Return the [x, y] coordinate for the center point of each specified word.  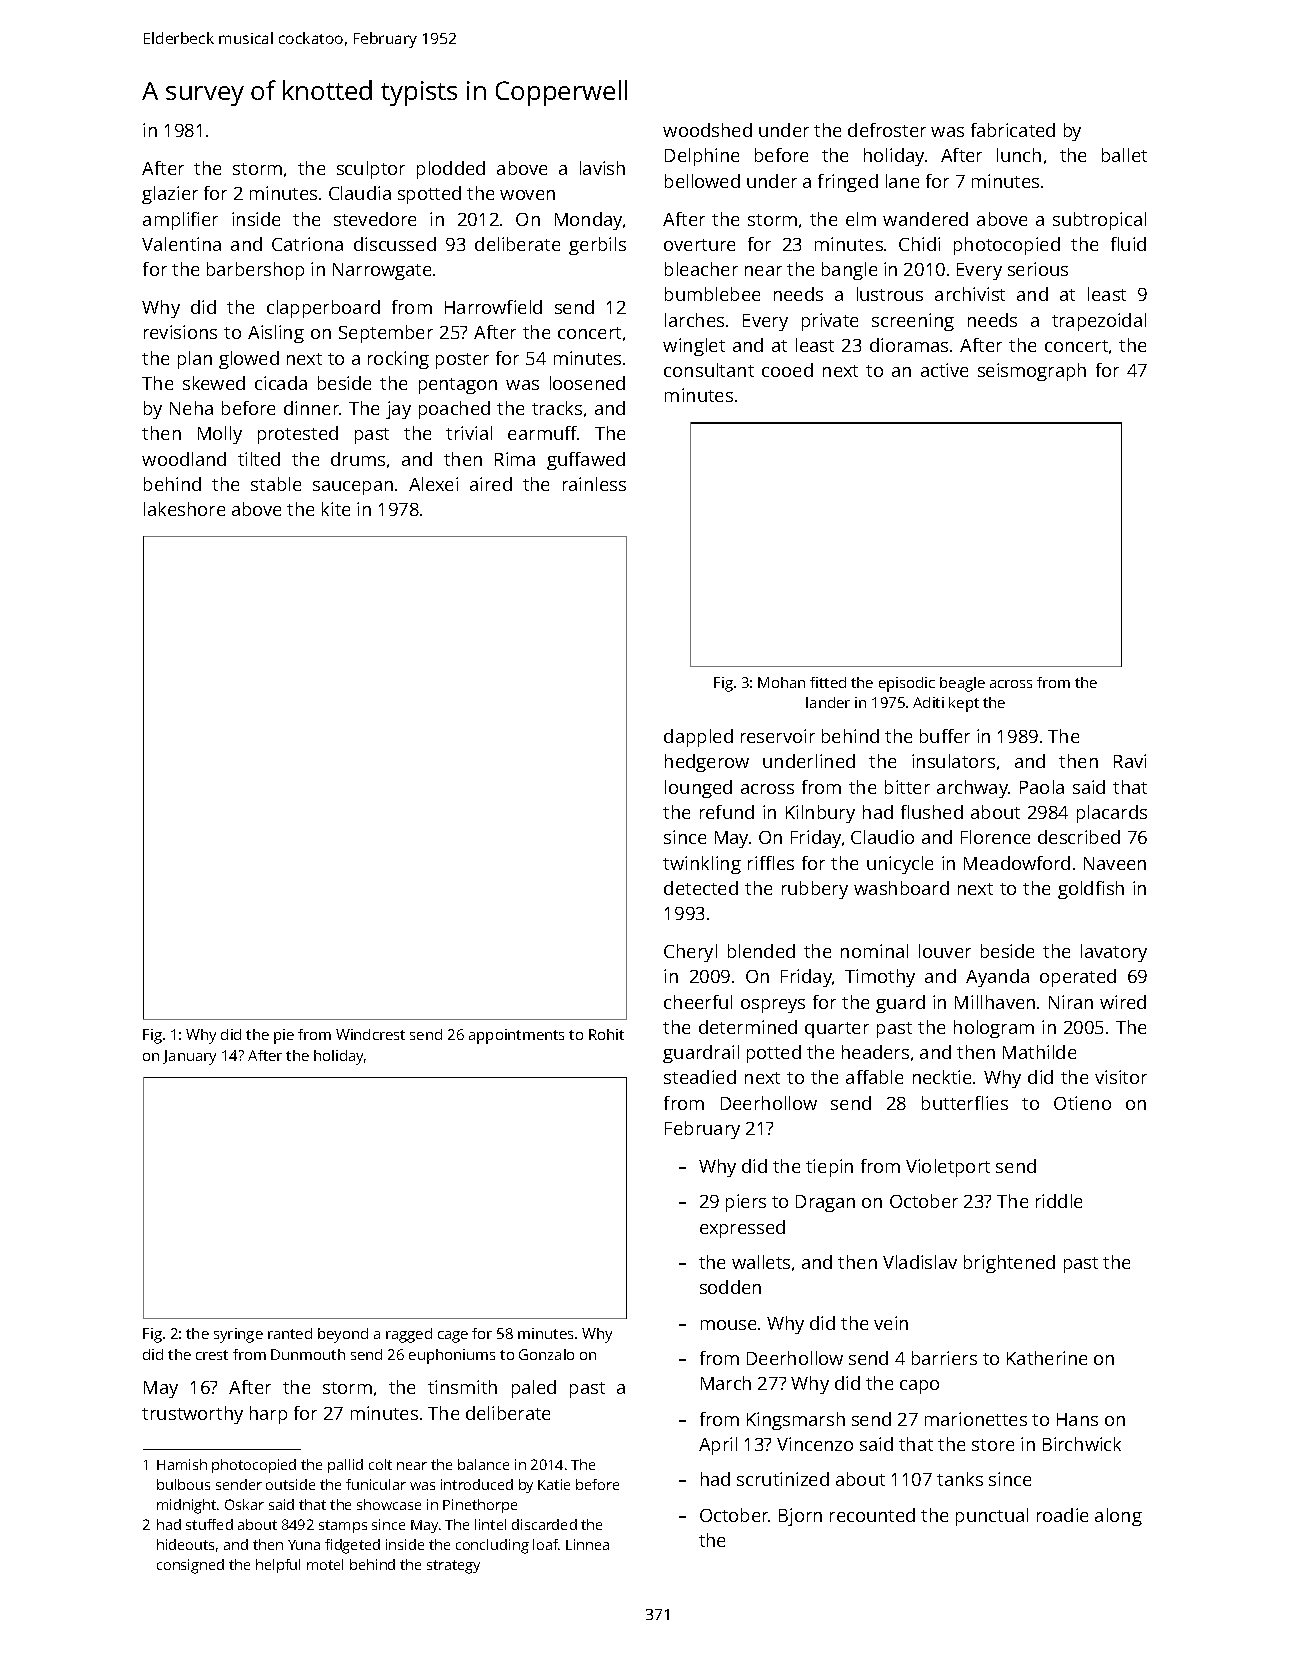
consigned [190, 1566]
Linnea [587, 1544]
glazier [170, 195]
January [189, 1057]
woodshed [707, 130]
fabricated [1013, 130]
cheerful [698, 1002]
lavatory [1114, 953]
